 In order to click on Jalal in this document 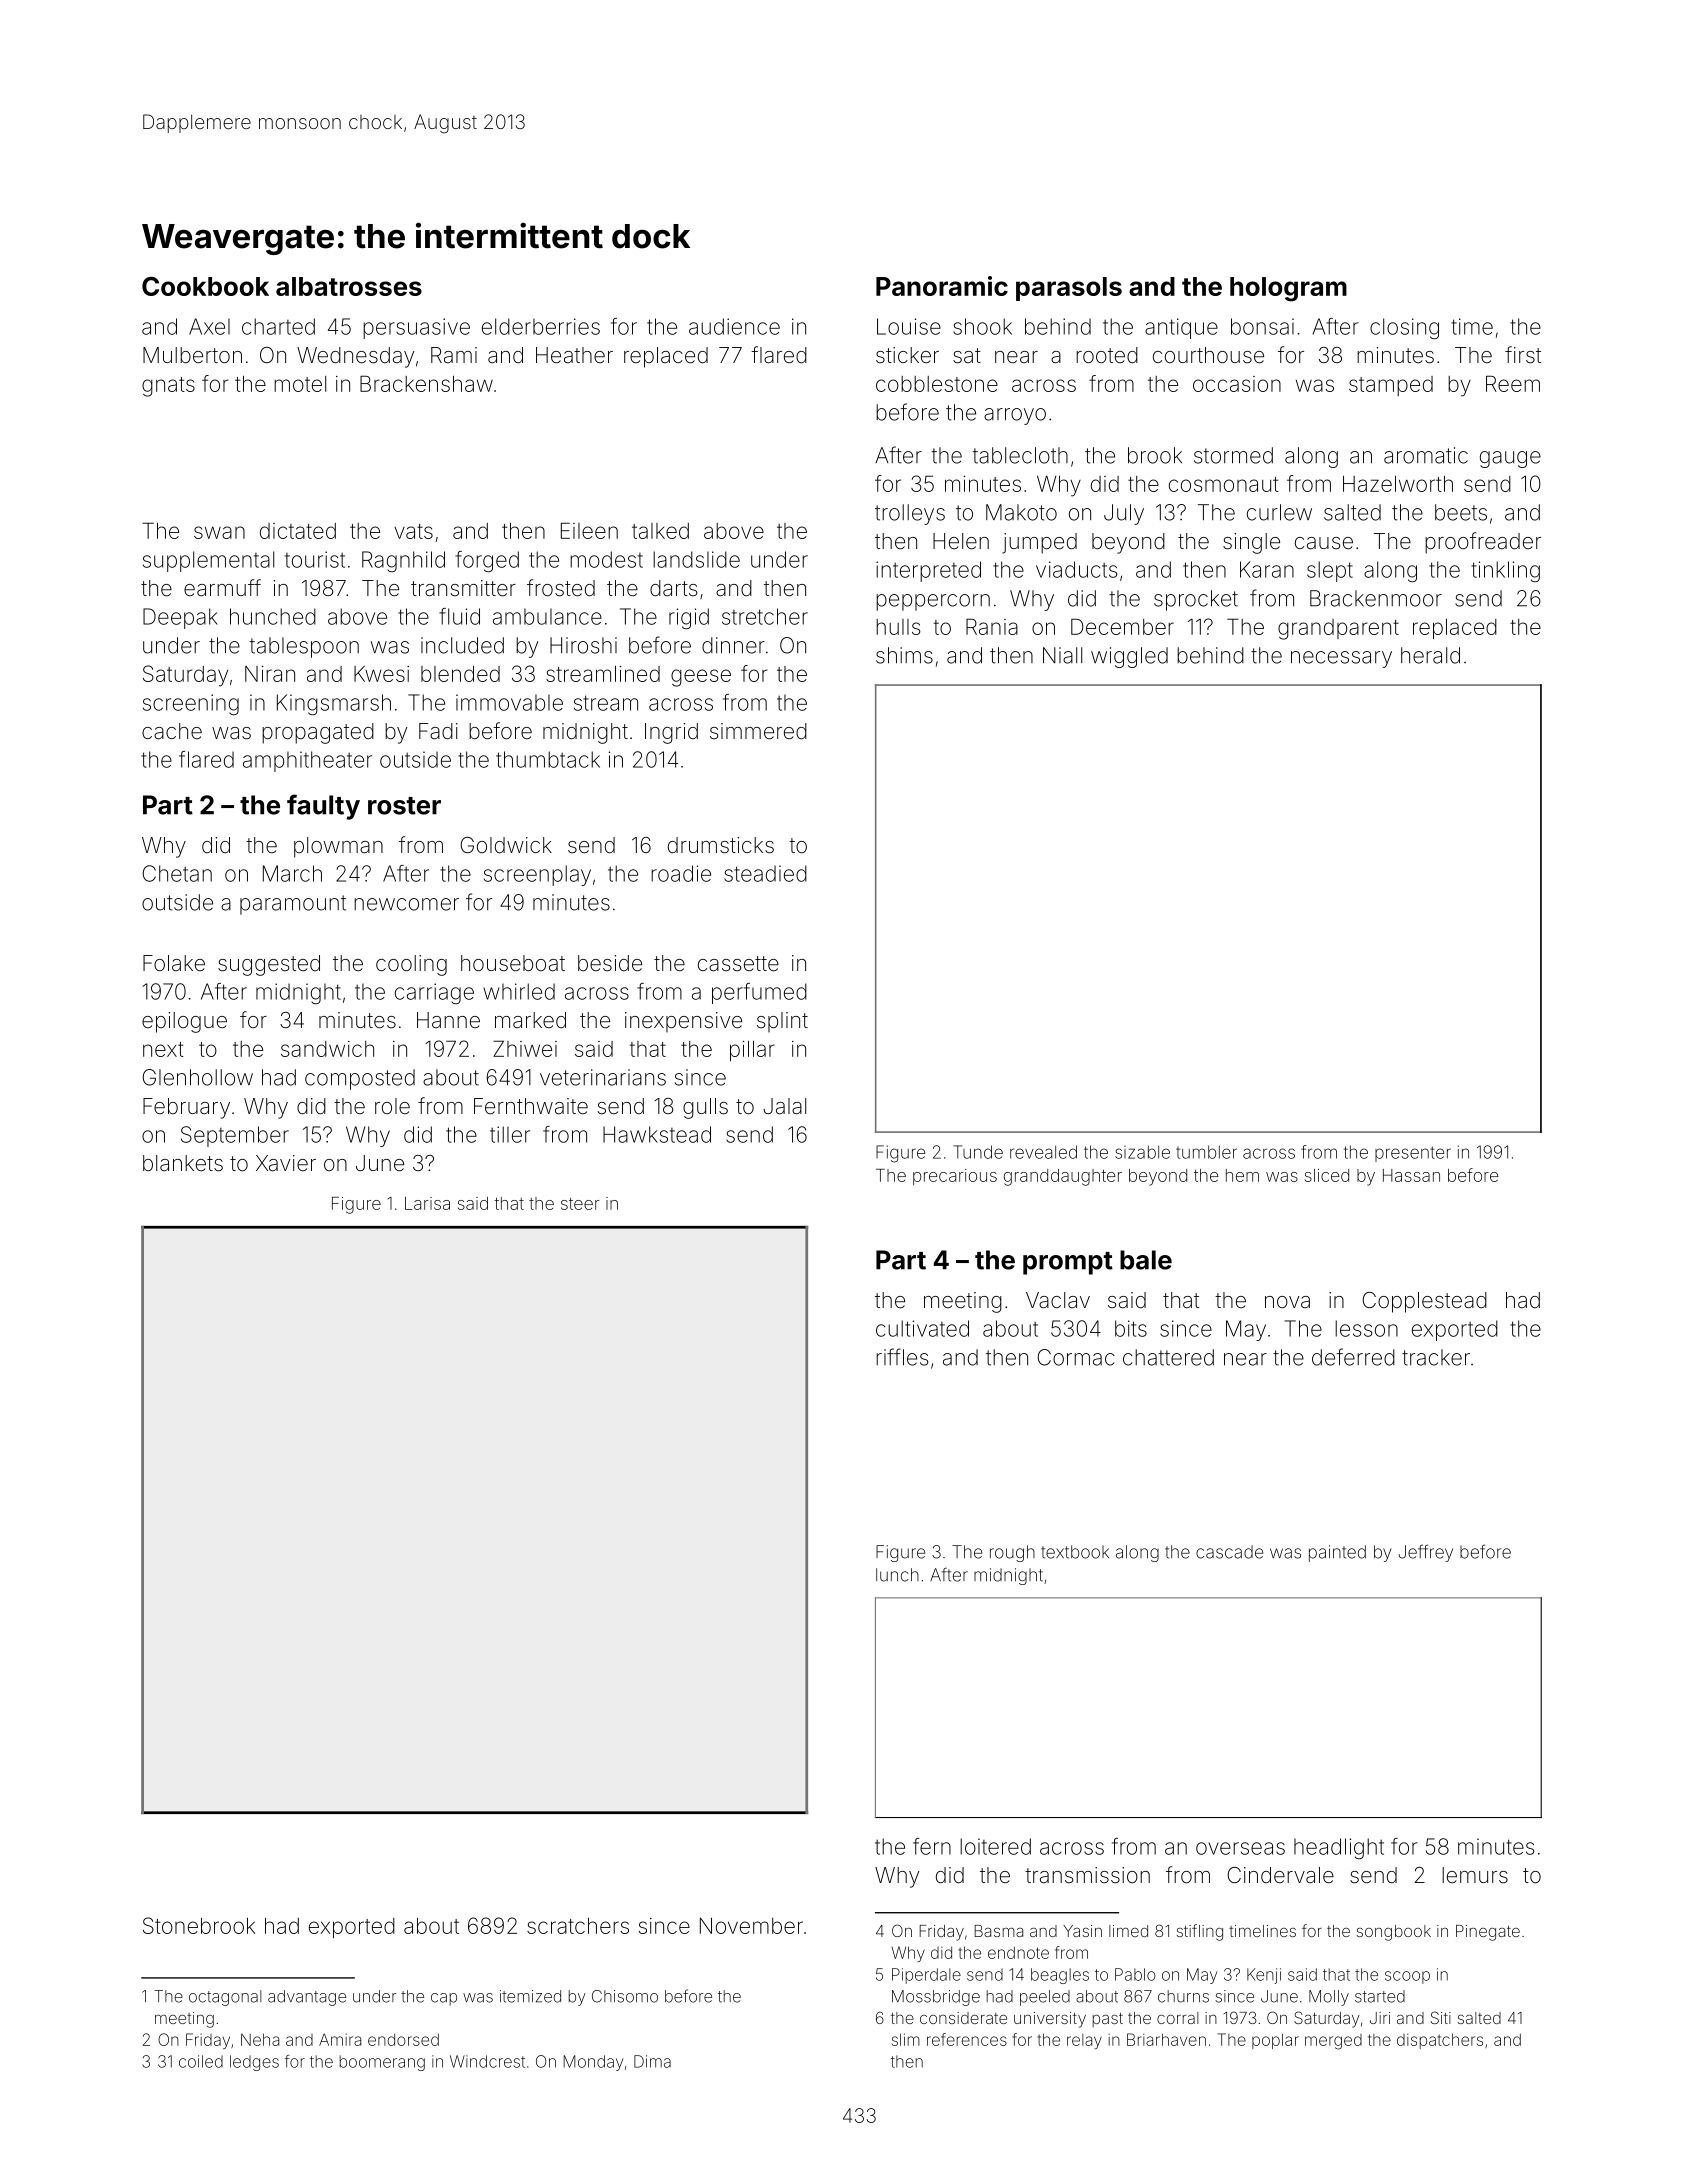, I will do `click(784, 1106)`.
